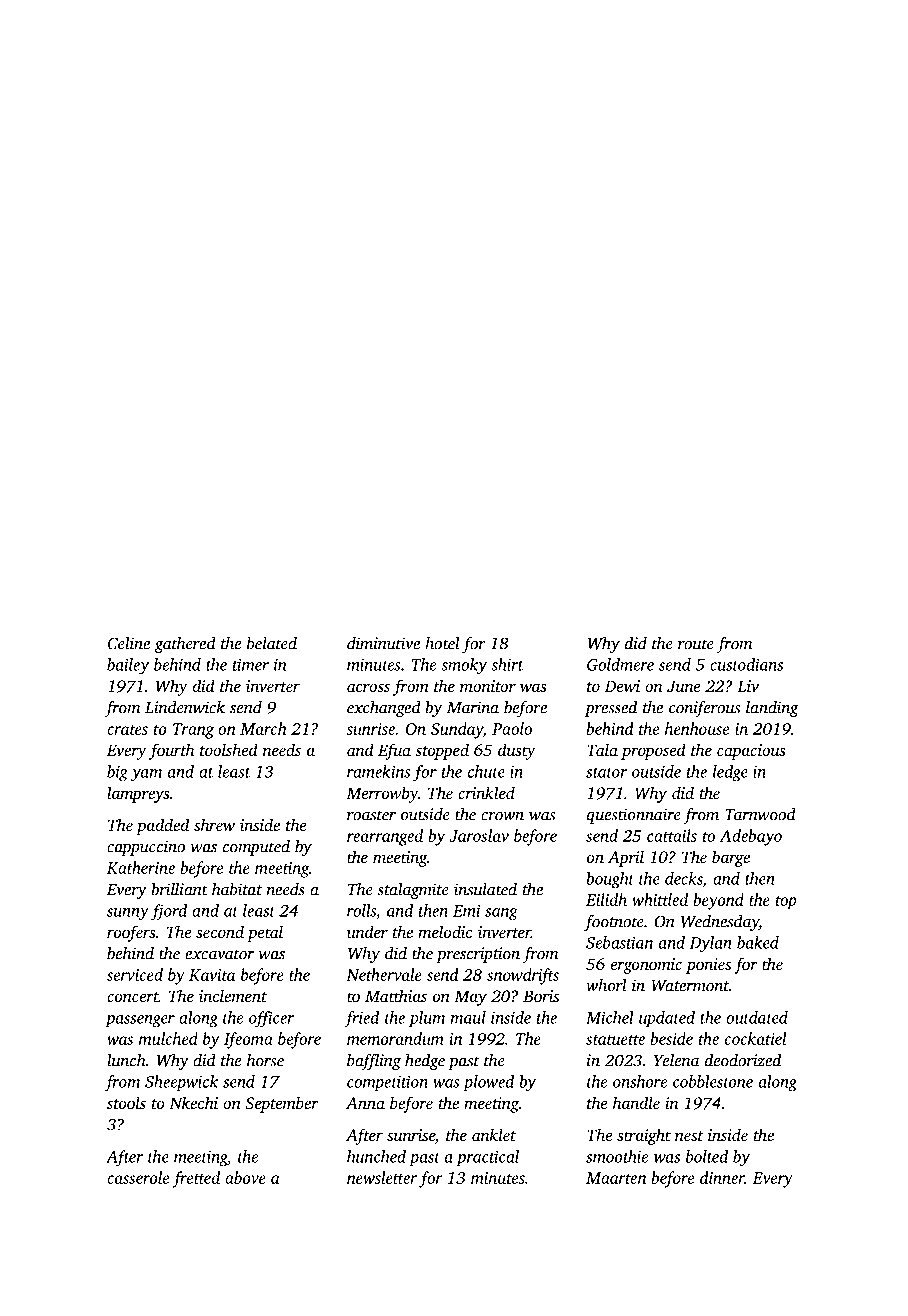 Image resolution: width=908 pixels, height=1316 pixels. I want to click on lampreys, so click(138, 794).
